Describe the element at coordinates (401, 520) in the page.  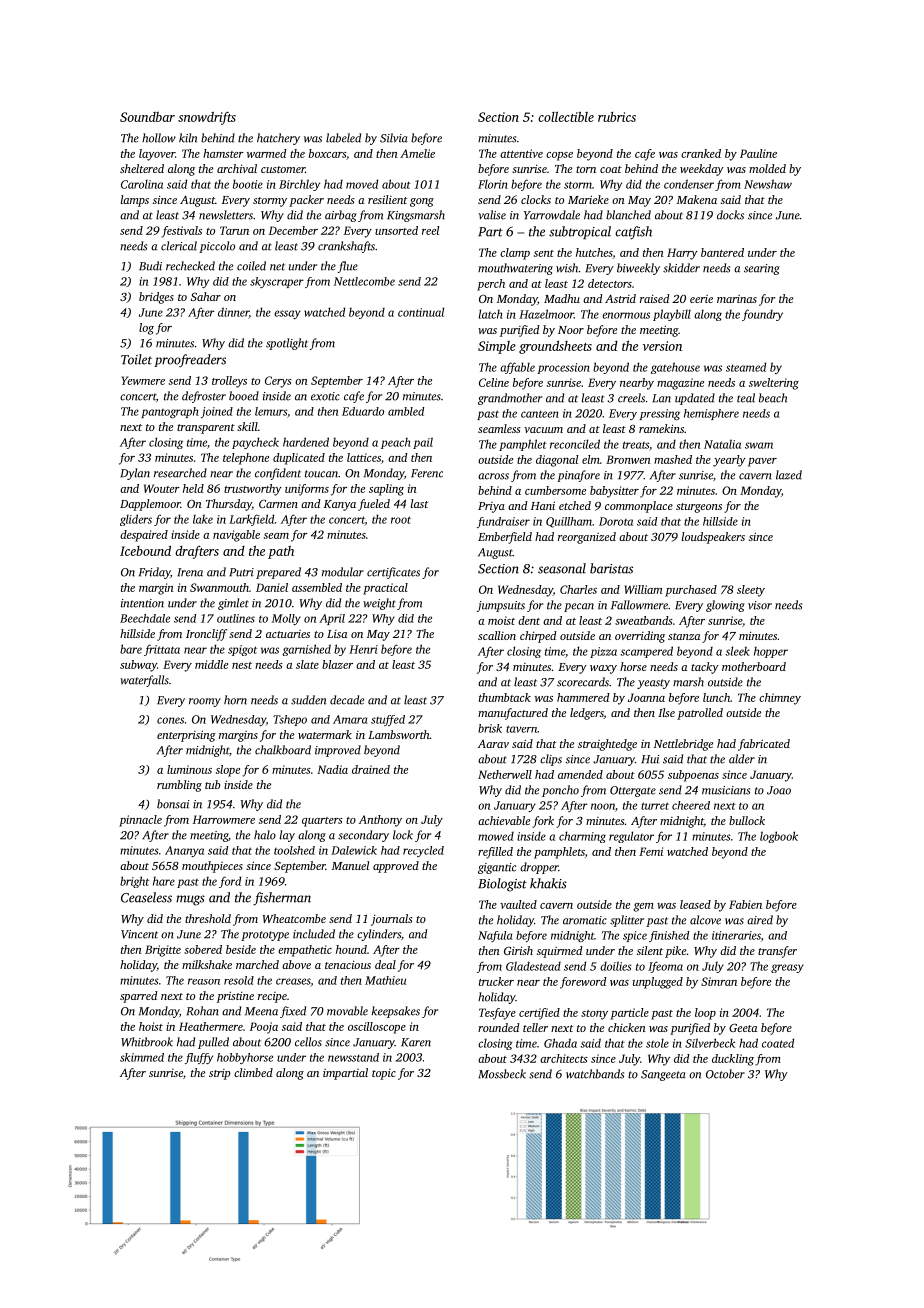
I see `root` at that location.
